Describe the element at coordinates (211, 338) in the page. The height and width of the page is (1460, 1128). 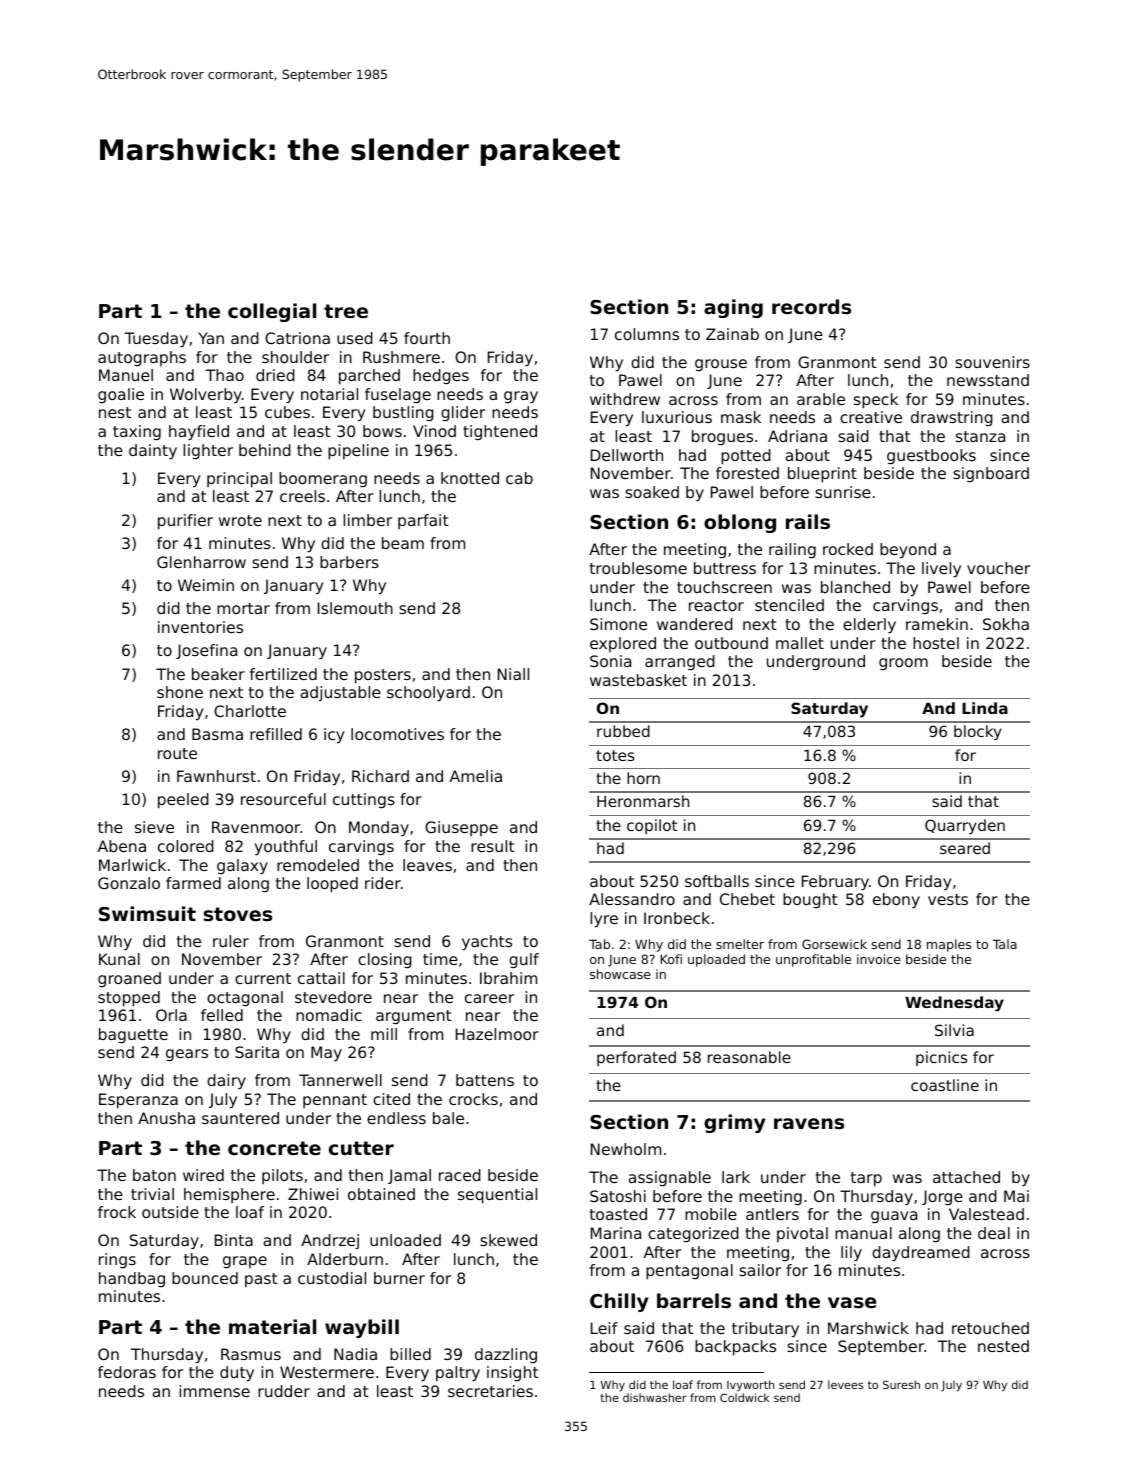
I see `Yan` at that location.
